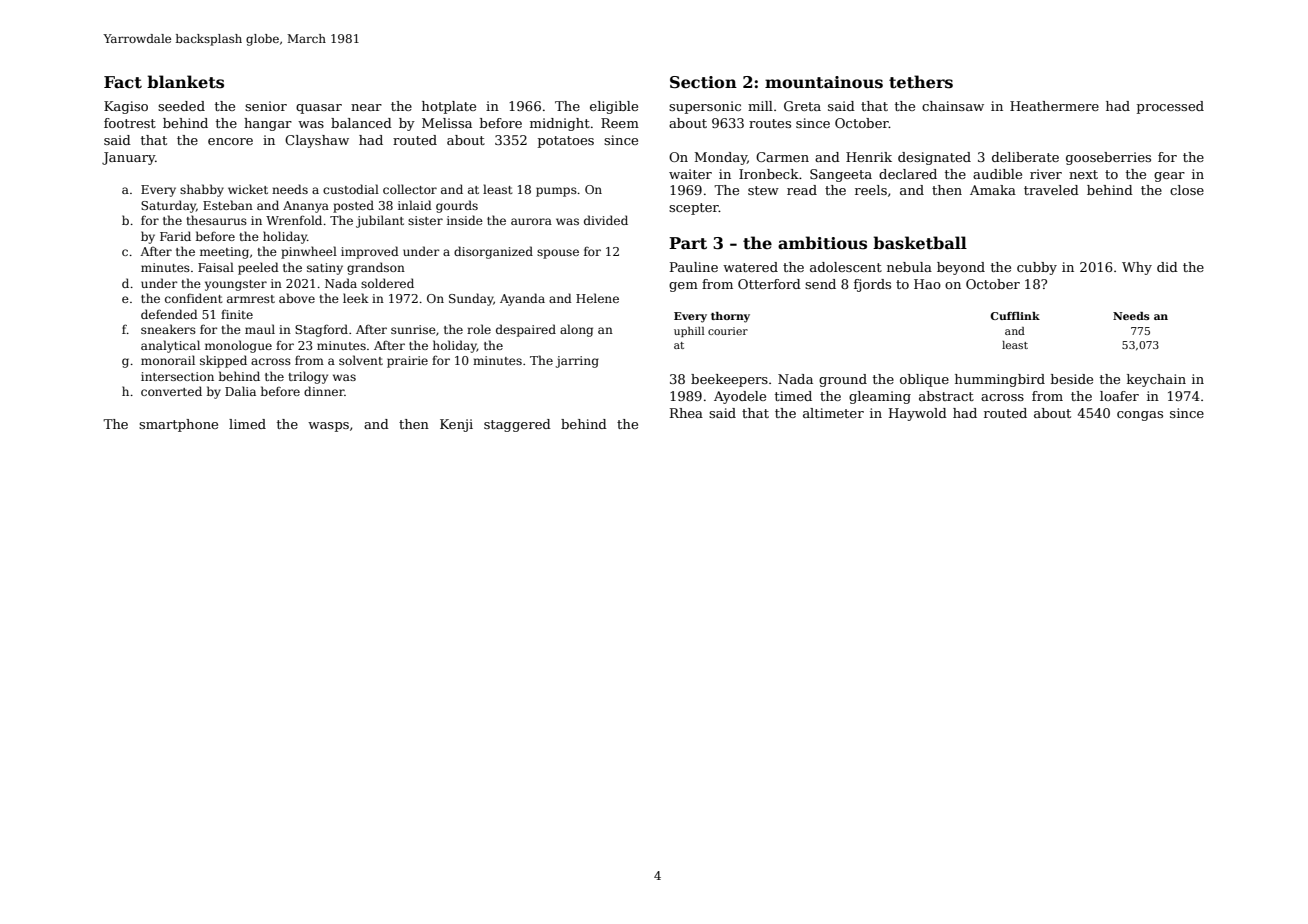 This screenshot has height=924, width=1308. I want to click on declared, so click(908, 174).
